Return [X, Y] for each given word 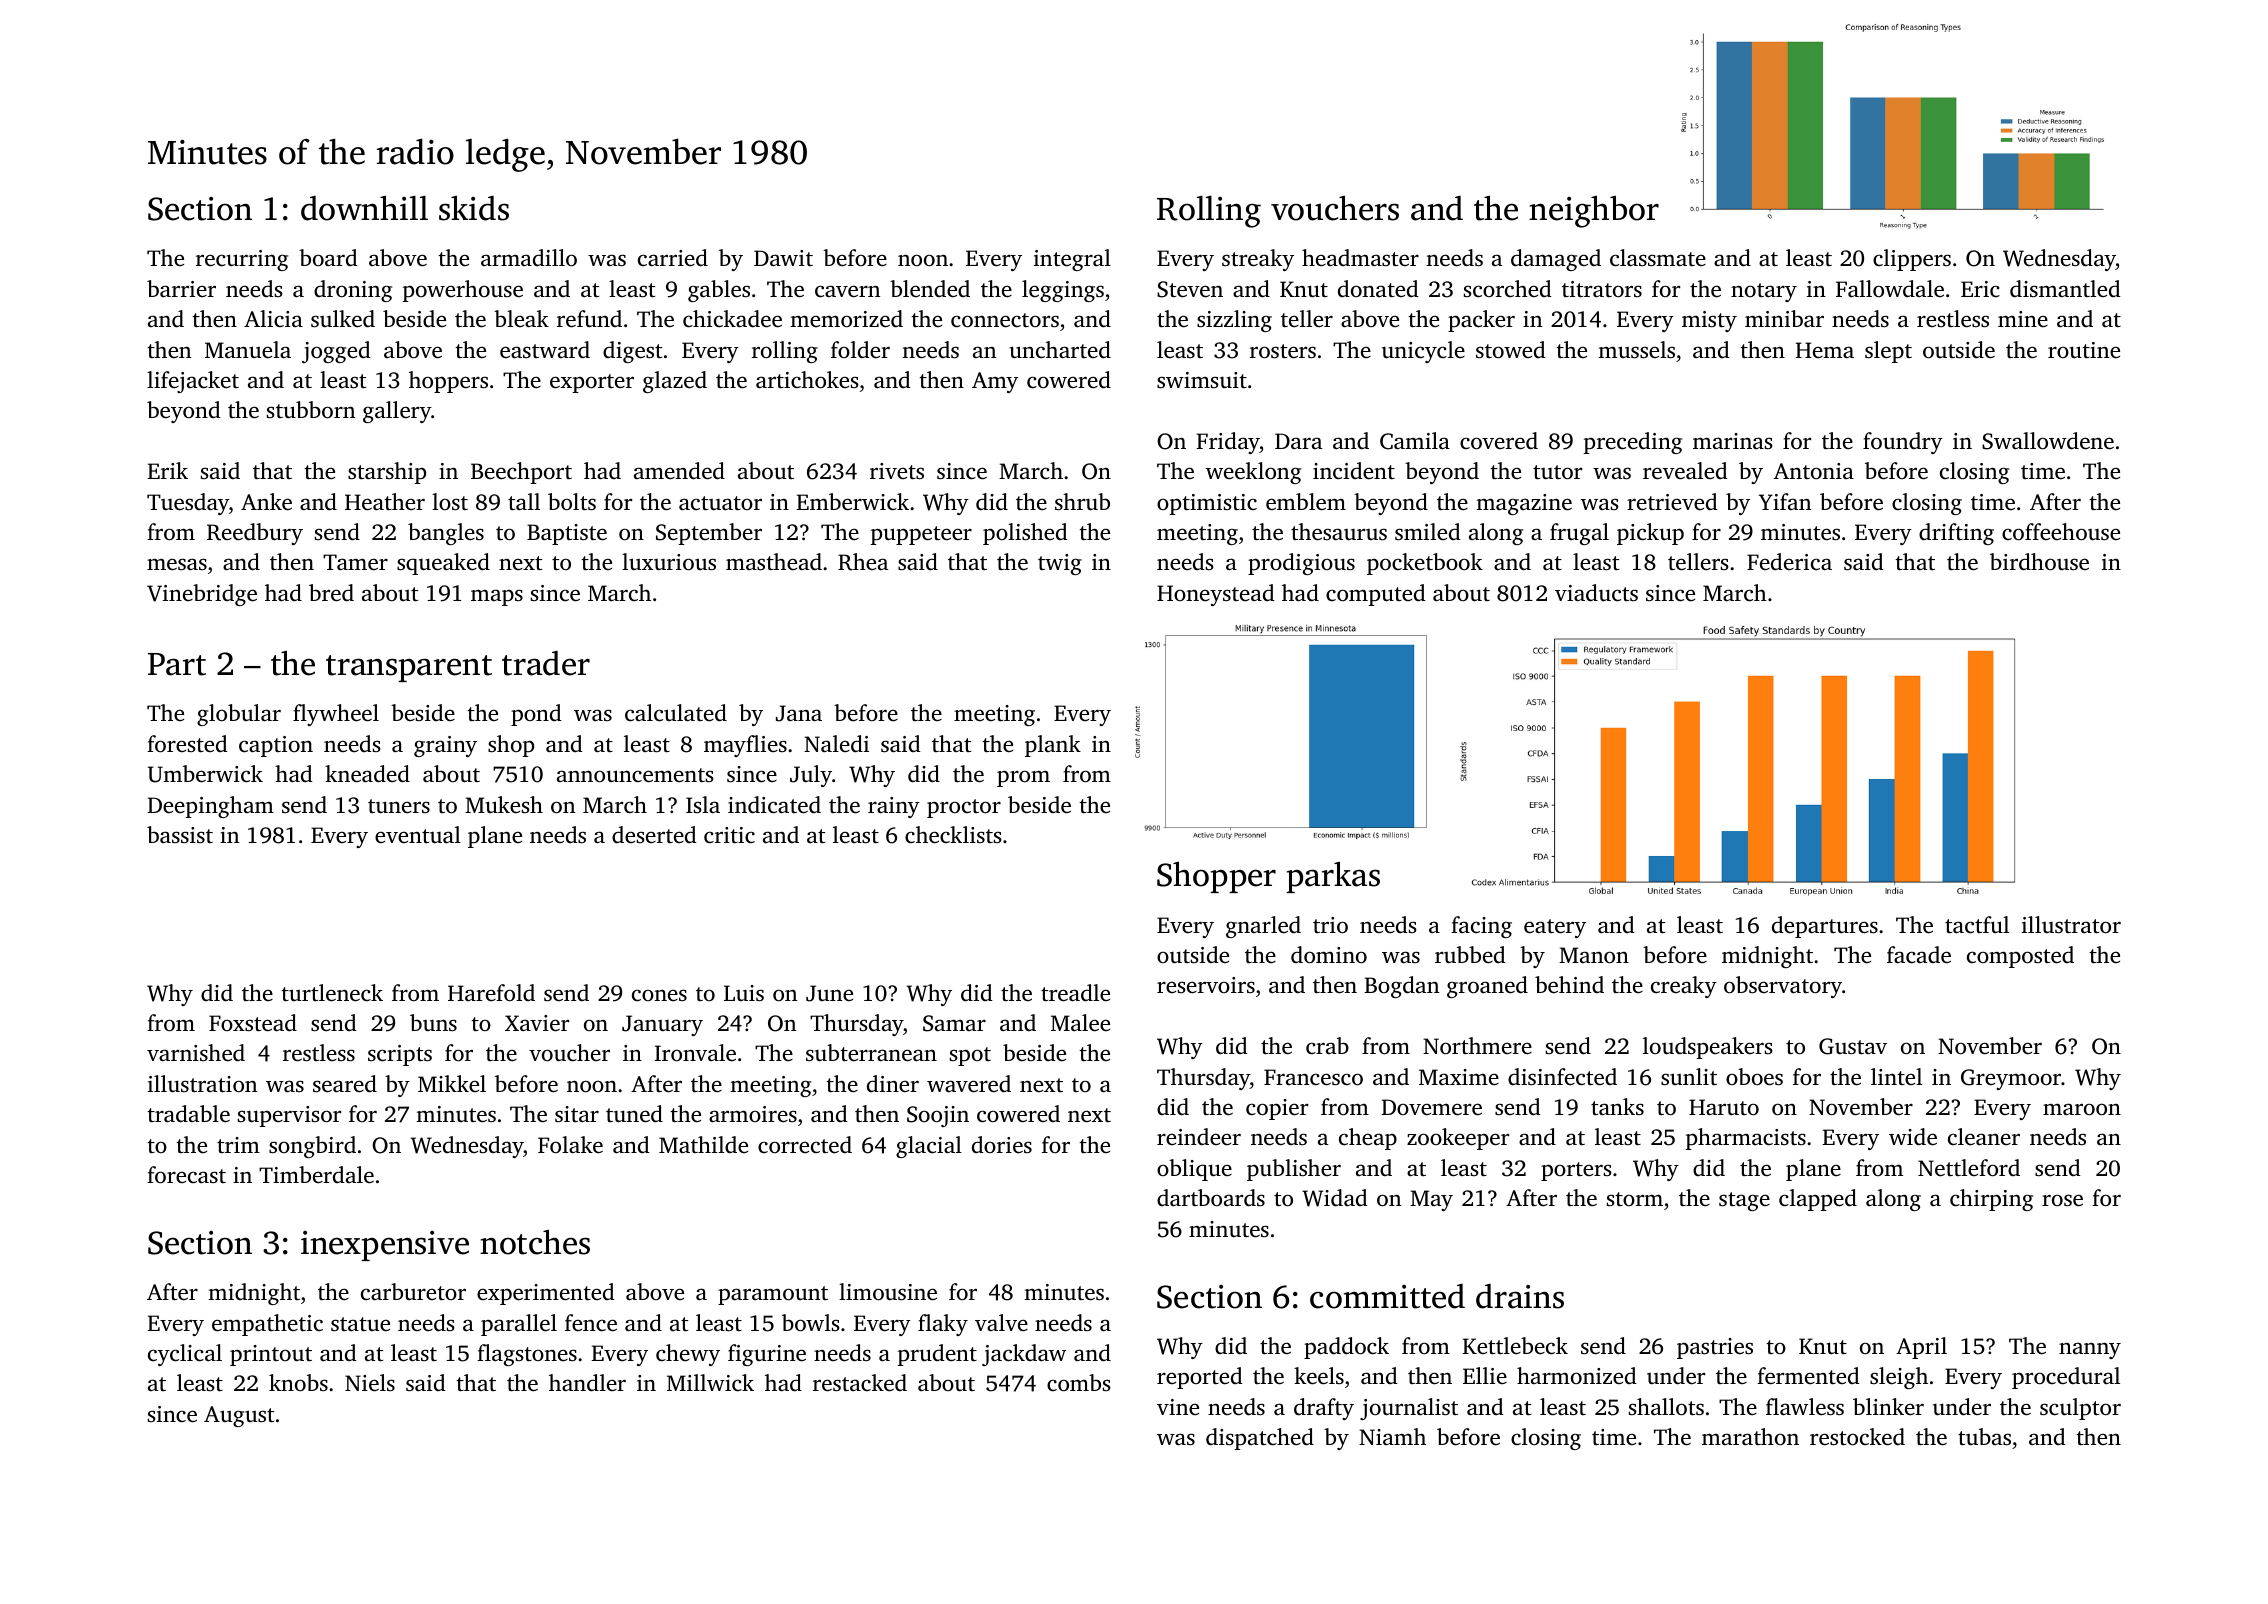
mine [2023, 319]
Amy [995, 382]
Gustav [1853, 1046]
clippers [1912, 260]
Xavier [537, 1023]
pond [536, 715]
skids [474, 208]
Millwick [710, 1383]
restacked [860, 1383]
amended [679, 471]
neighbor [1594, 211]
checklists [953, 835]
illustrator [2071, 925]
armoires [753, 1114]
